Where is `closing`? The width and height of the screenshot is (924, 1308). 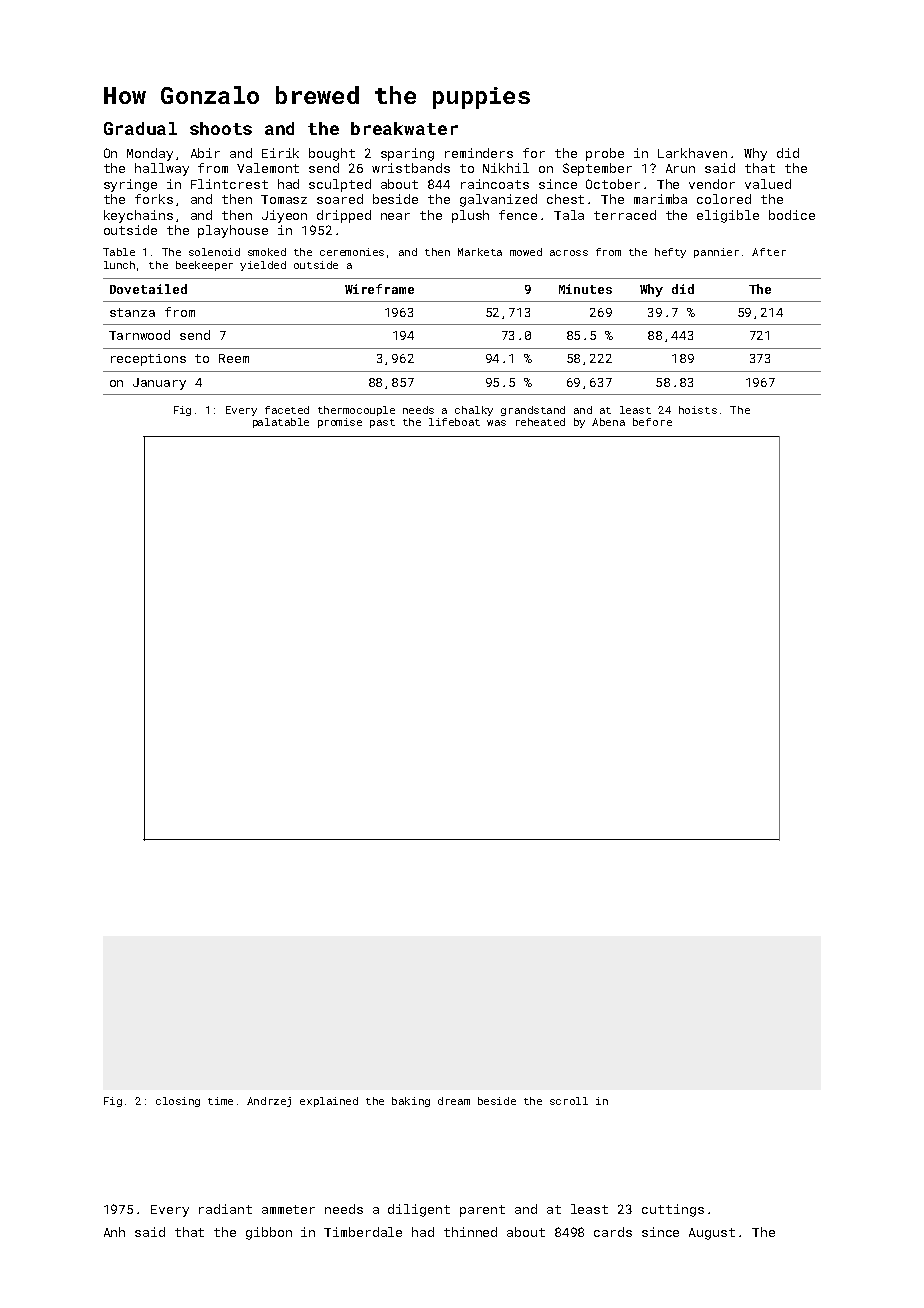
closing is located at coordinates (178, 1102).
